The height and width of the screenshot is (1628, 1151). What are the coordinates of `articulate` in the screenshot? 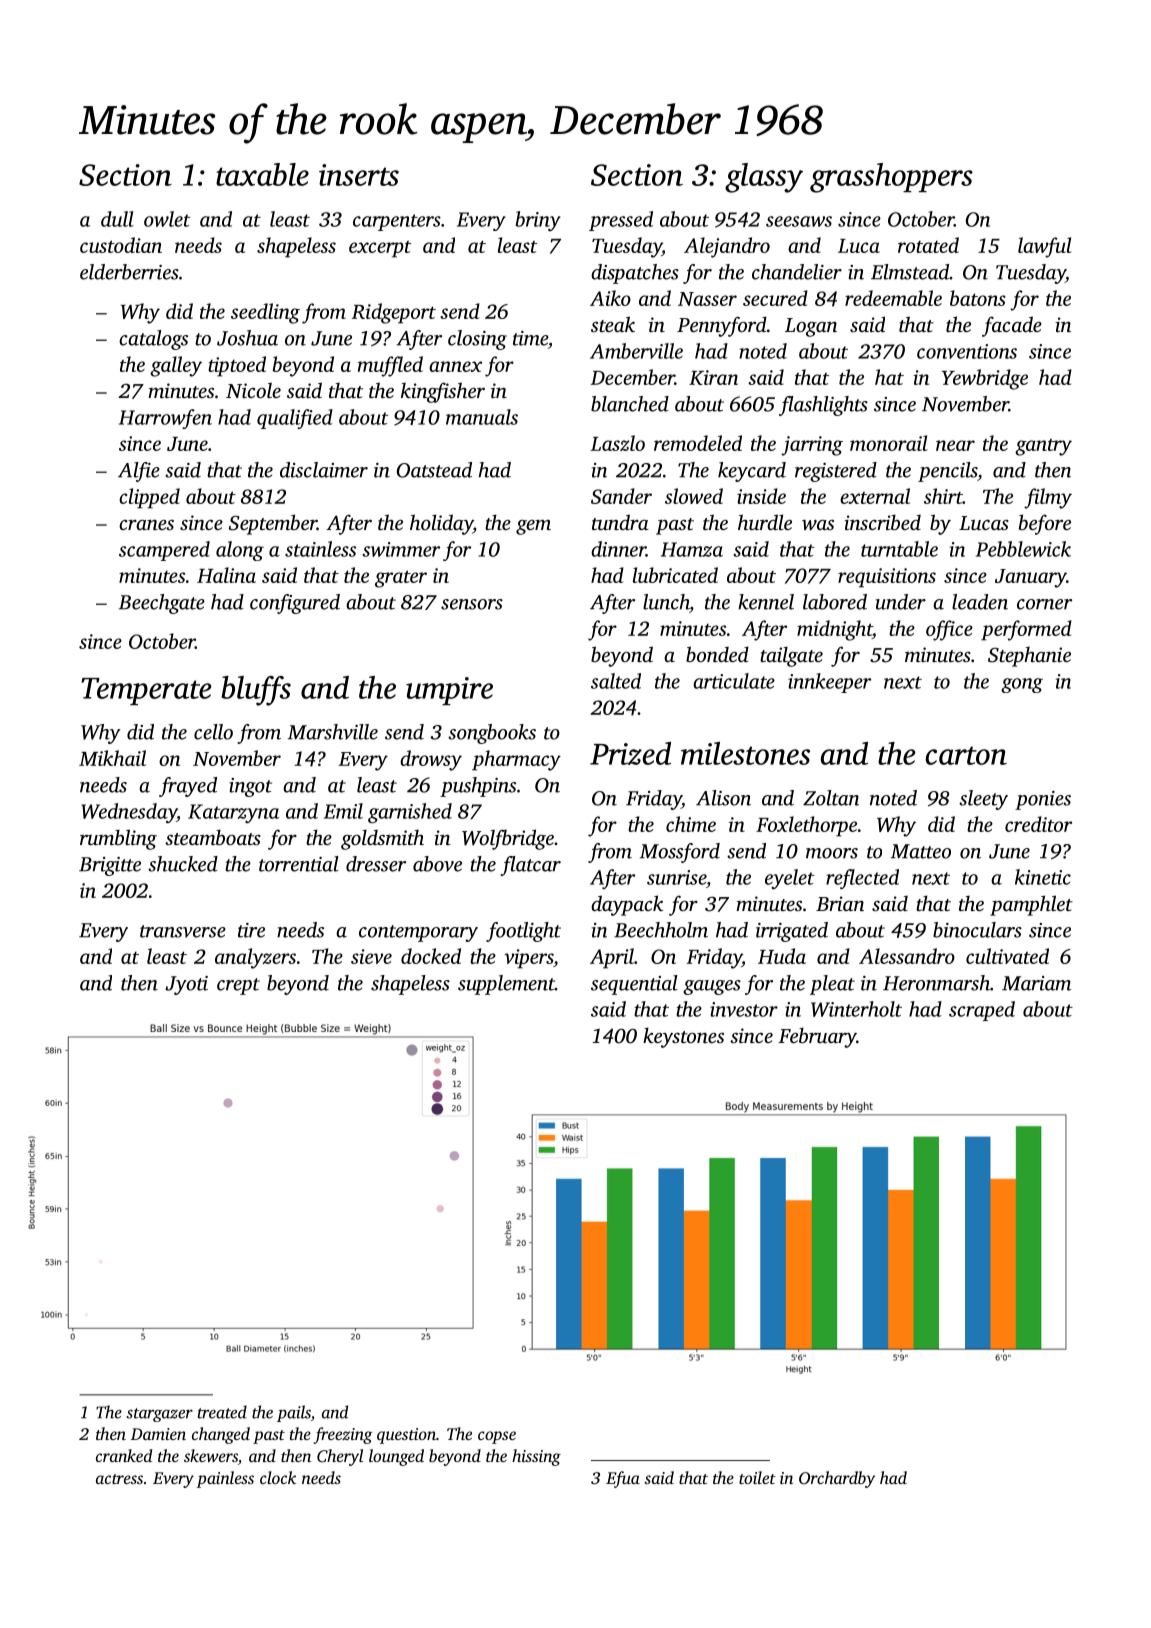 It's located at (734, 681).
